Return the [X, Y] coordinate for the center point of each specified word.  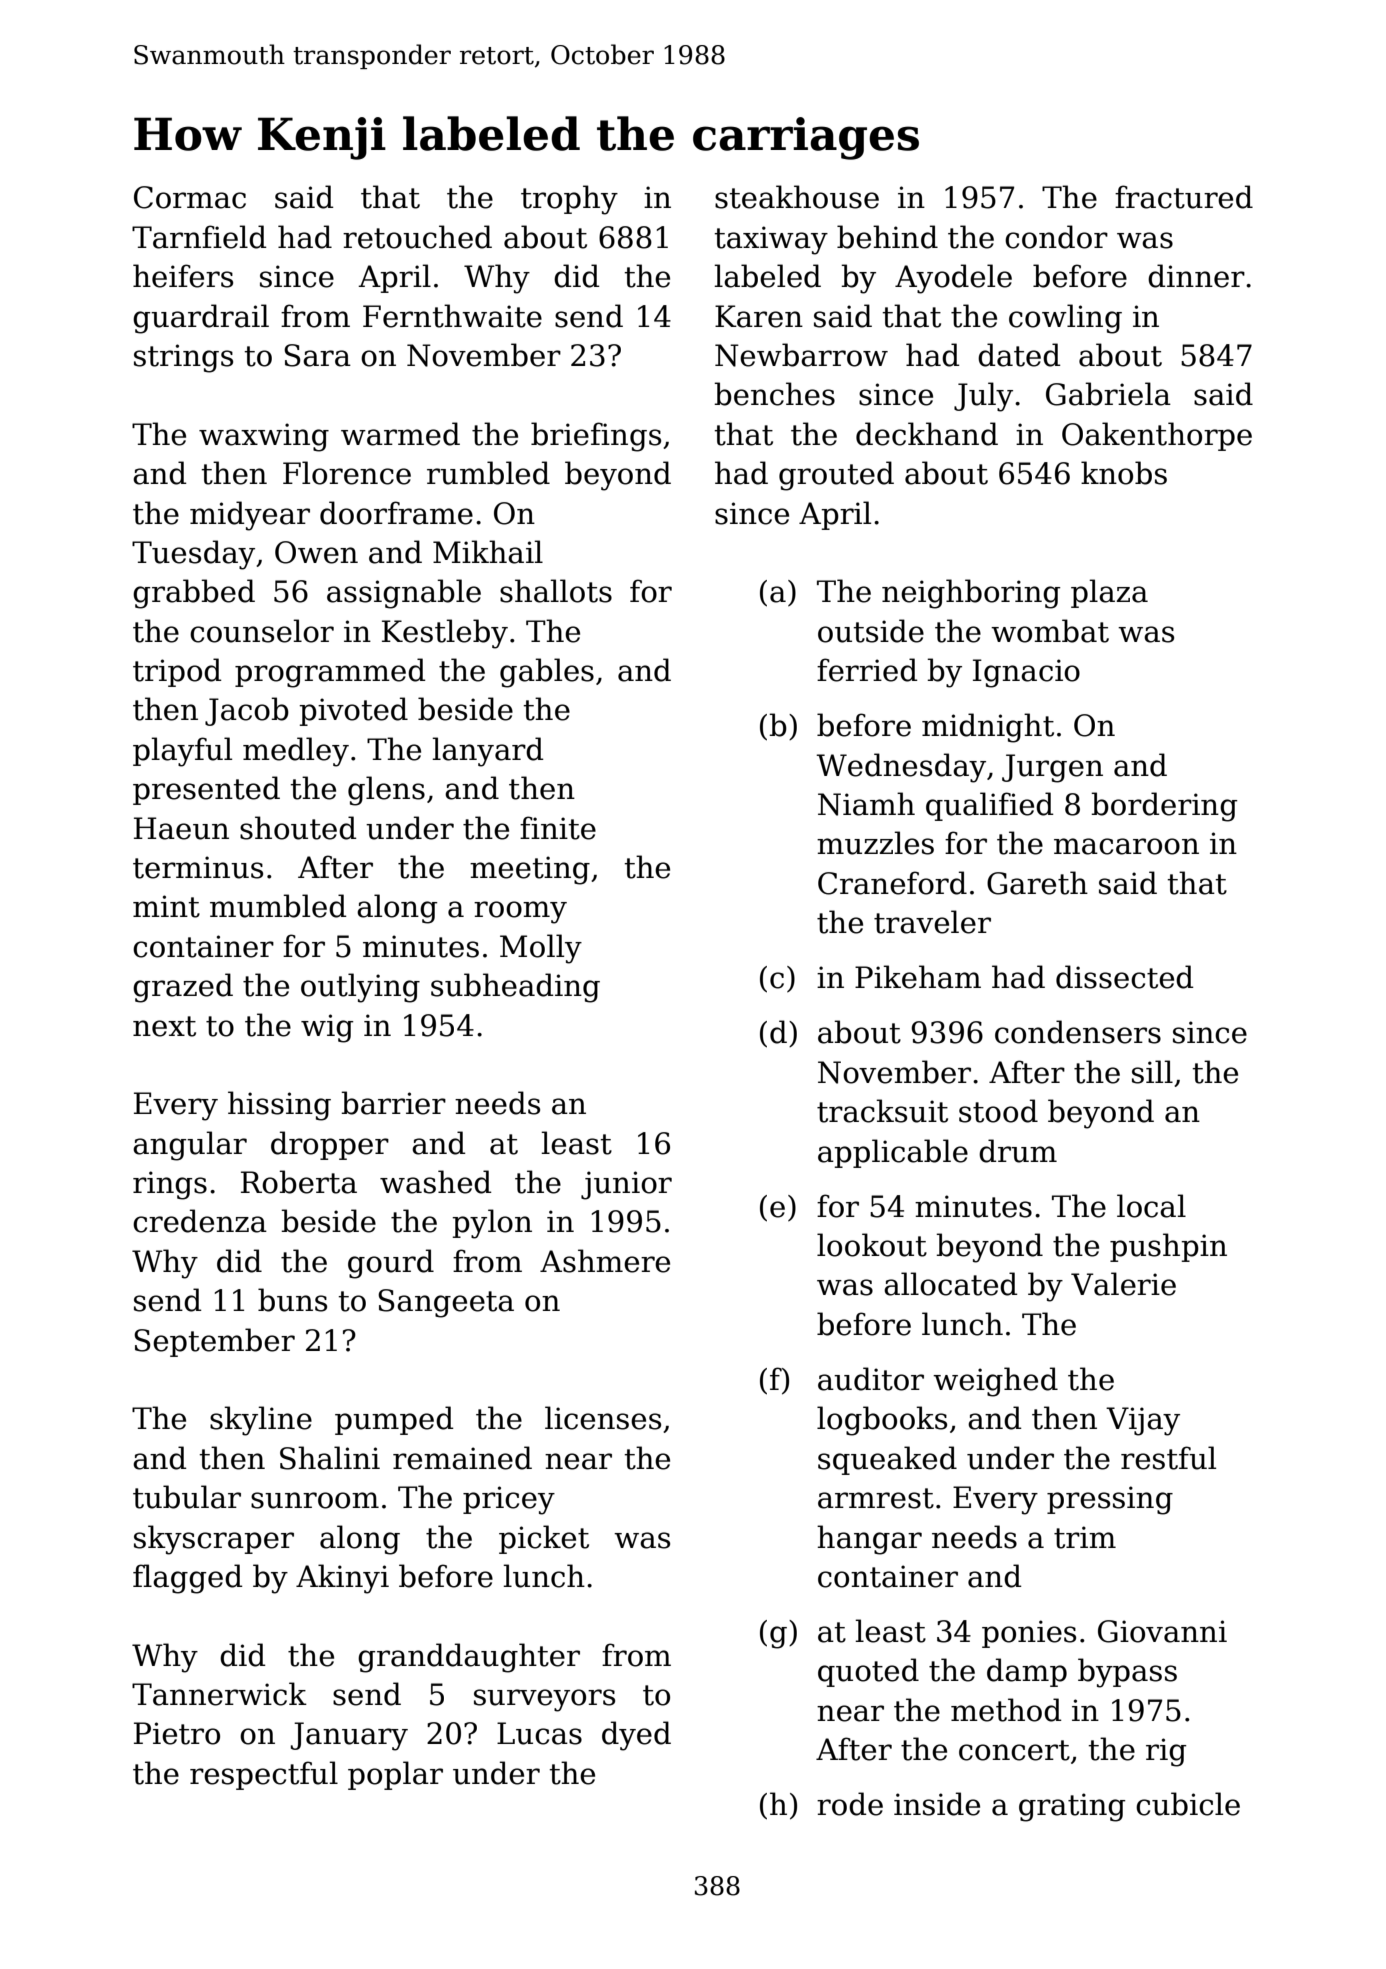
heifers [183, 276]
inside [937, 1804]
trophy [569, 200]
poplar [395, 1775]
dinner [1196, 276]
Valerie [1123, 1284]
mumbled [278, 906]
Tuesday [193, 555]
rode [850, 1804]
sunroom [315, 1500]
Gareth [1037, 883]
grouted [836, 476]
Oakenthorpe [1157, 436]
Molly [541, 949]
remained [462, 1458]
